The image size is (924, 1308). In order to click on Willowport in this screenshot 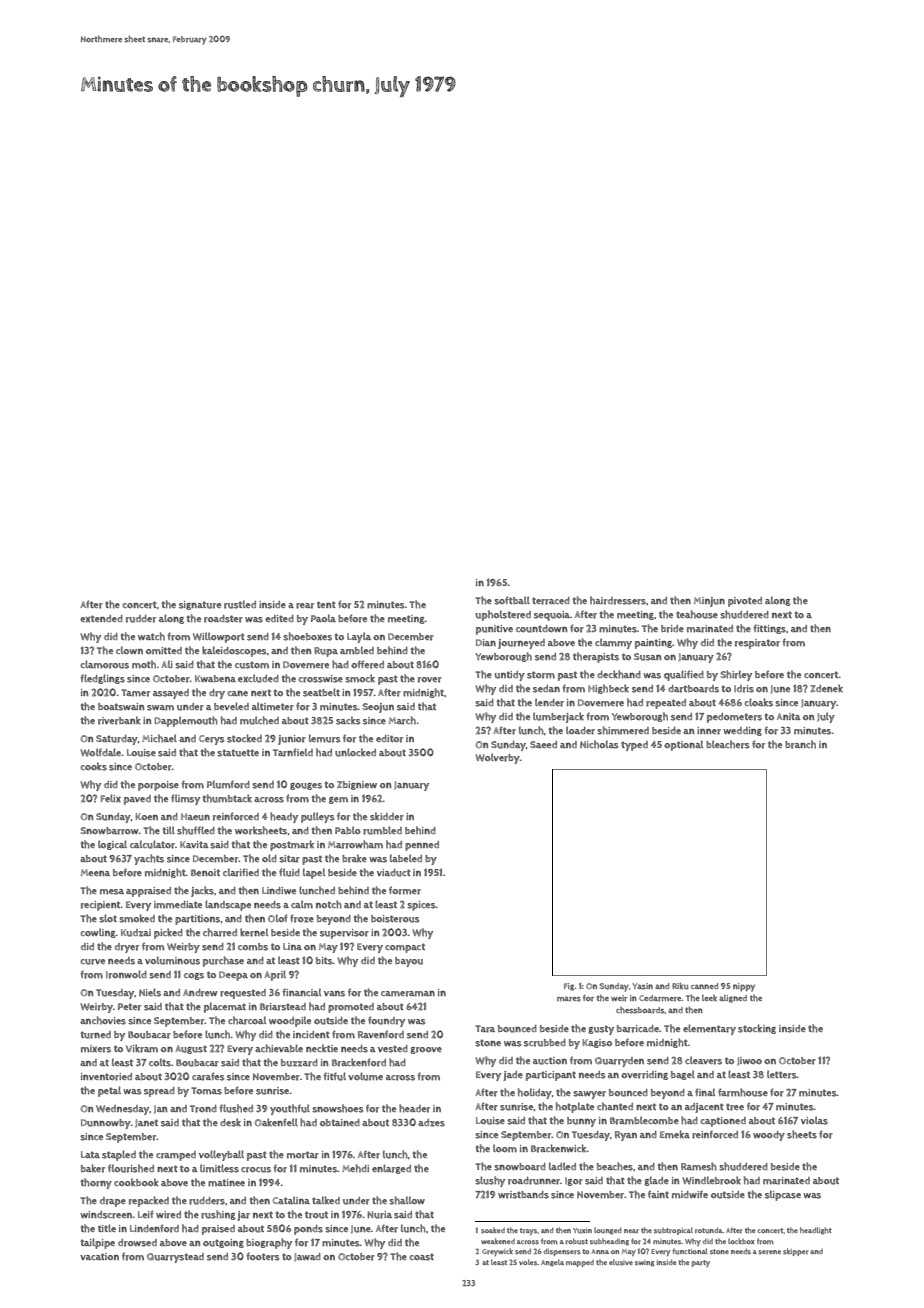, I will do `click(219, 637)`.
